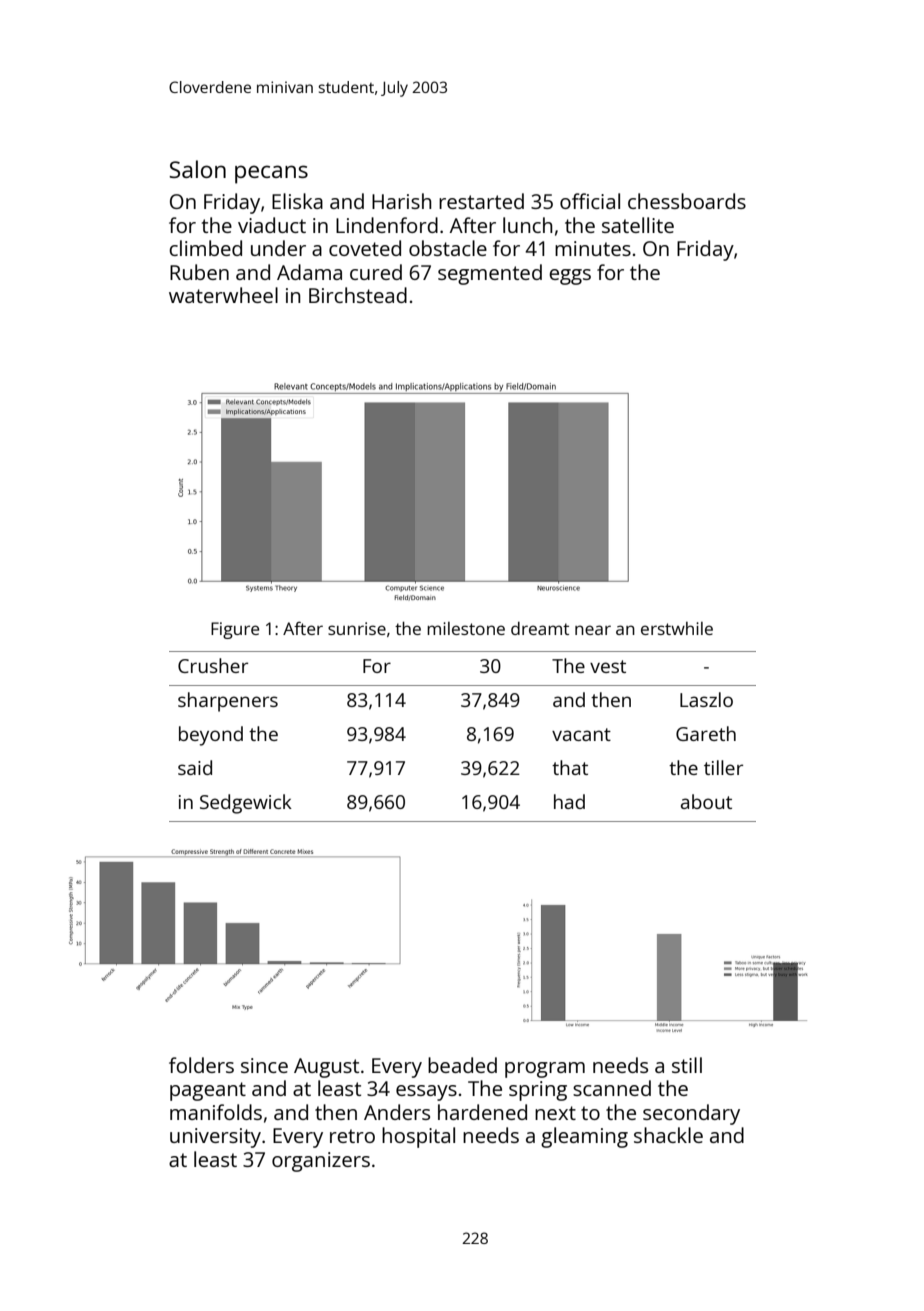 This image has width=924, height=1311. Describe the element at coordinates (481, 201) in the image. I see `restarted` at that location.
